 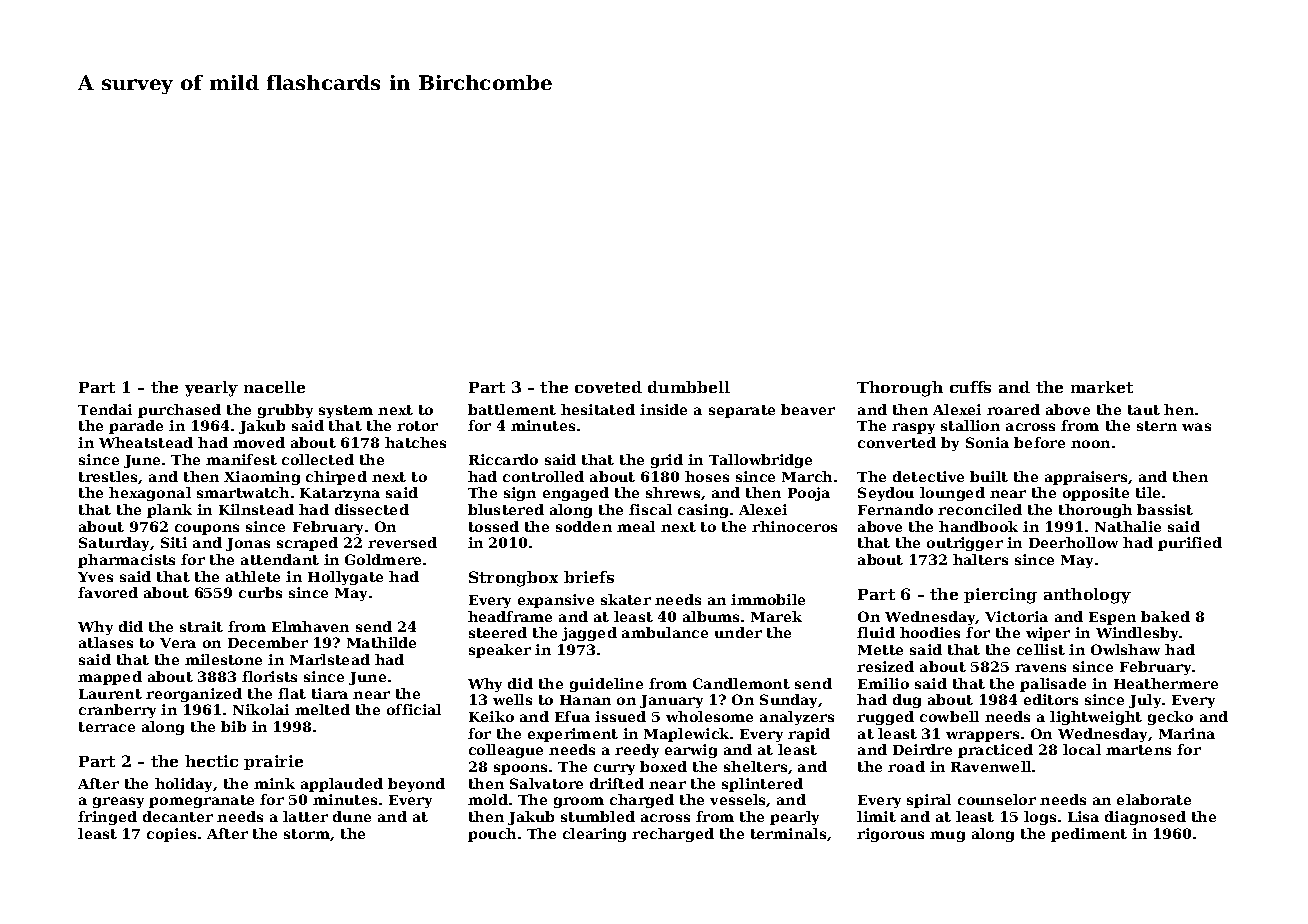 I want to click on system, so click(x=346, y=411).
